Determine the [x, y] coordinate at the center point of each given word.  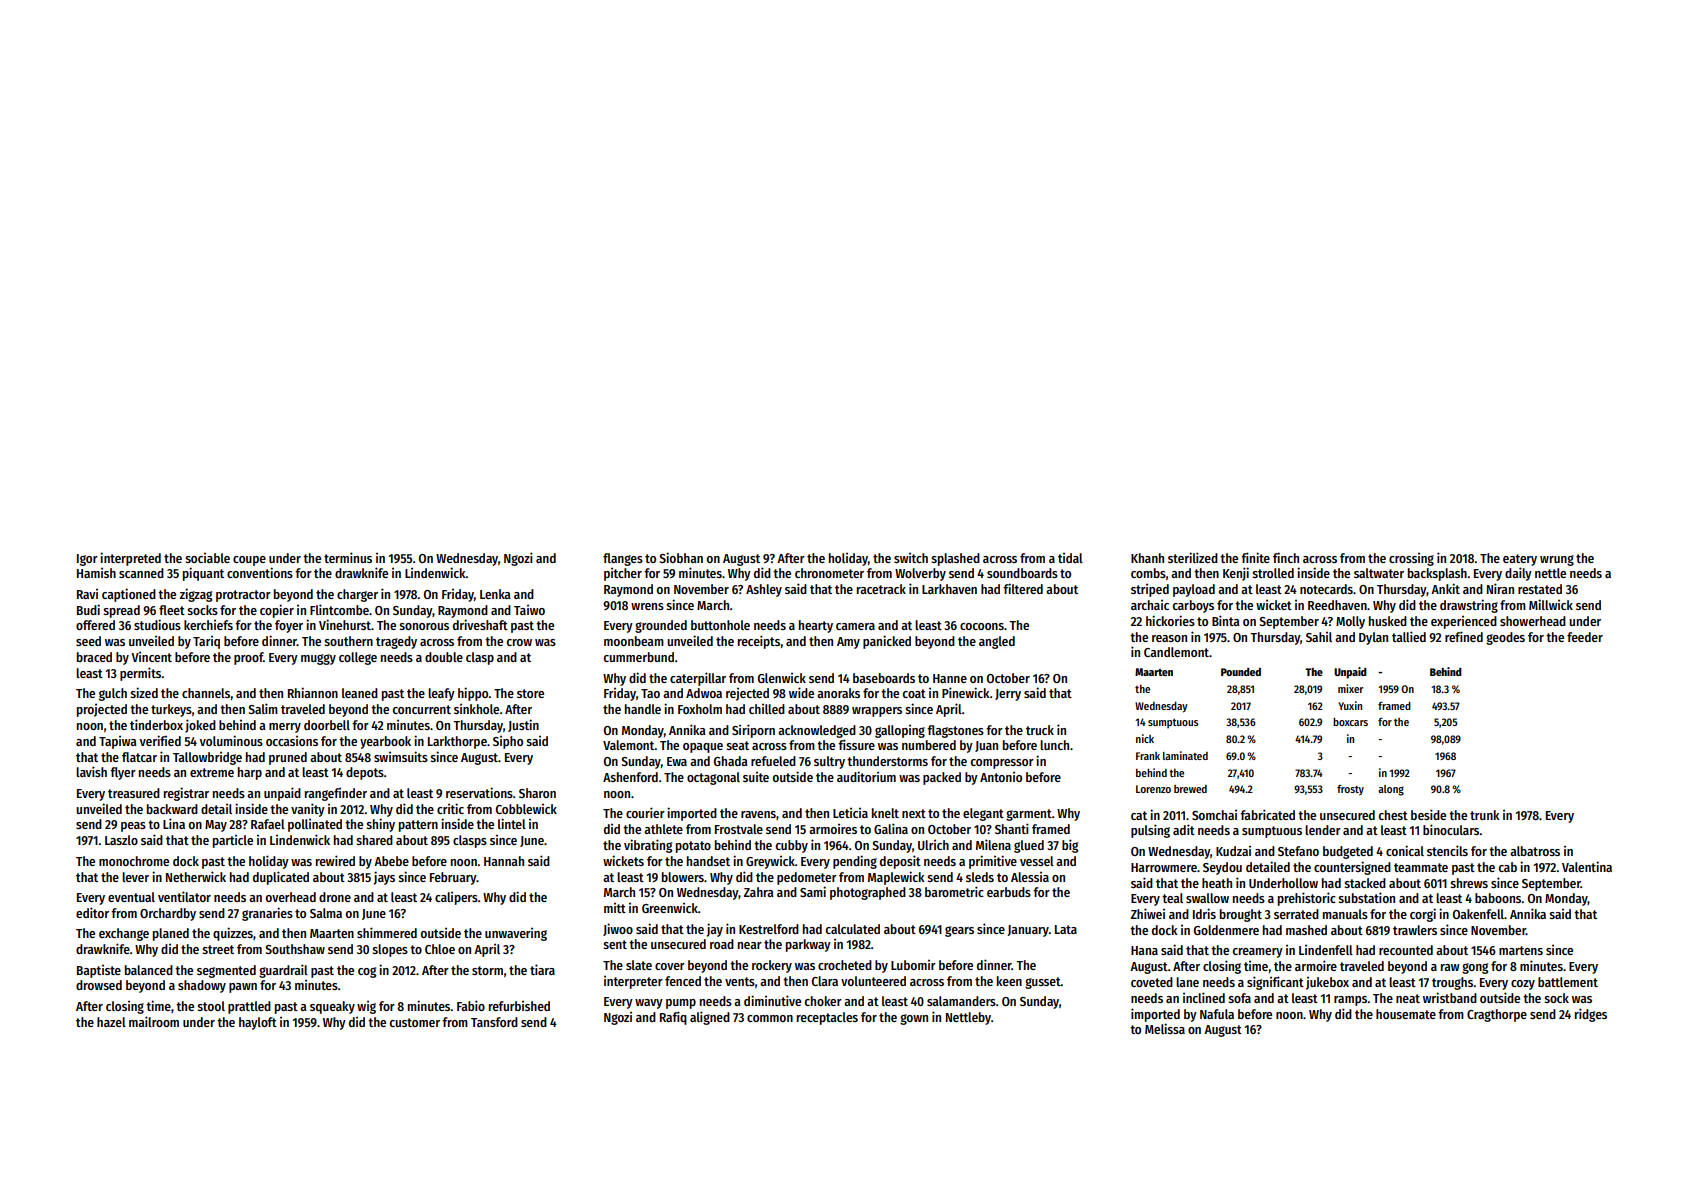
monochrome [134, 861]
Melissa [1165, 1028]
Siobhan [681, 557]
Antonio [1001, 777]
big [1070, 846]
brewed [1190, 789]
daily [1518, 574]
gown [914, 1019]
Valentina [1587, 866]
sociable [207, 558]
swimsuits [401, 756]
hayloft [258, 1023]
